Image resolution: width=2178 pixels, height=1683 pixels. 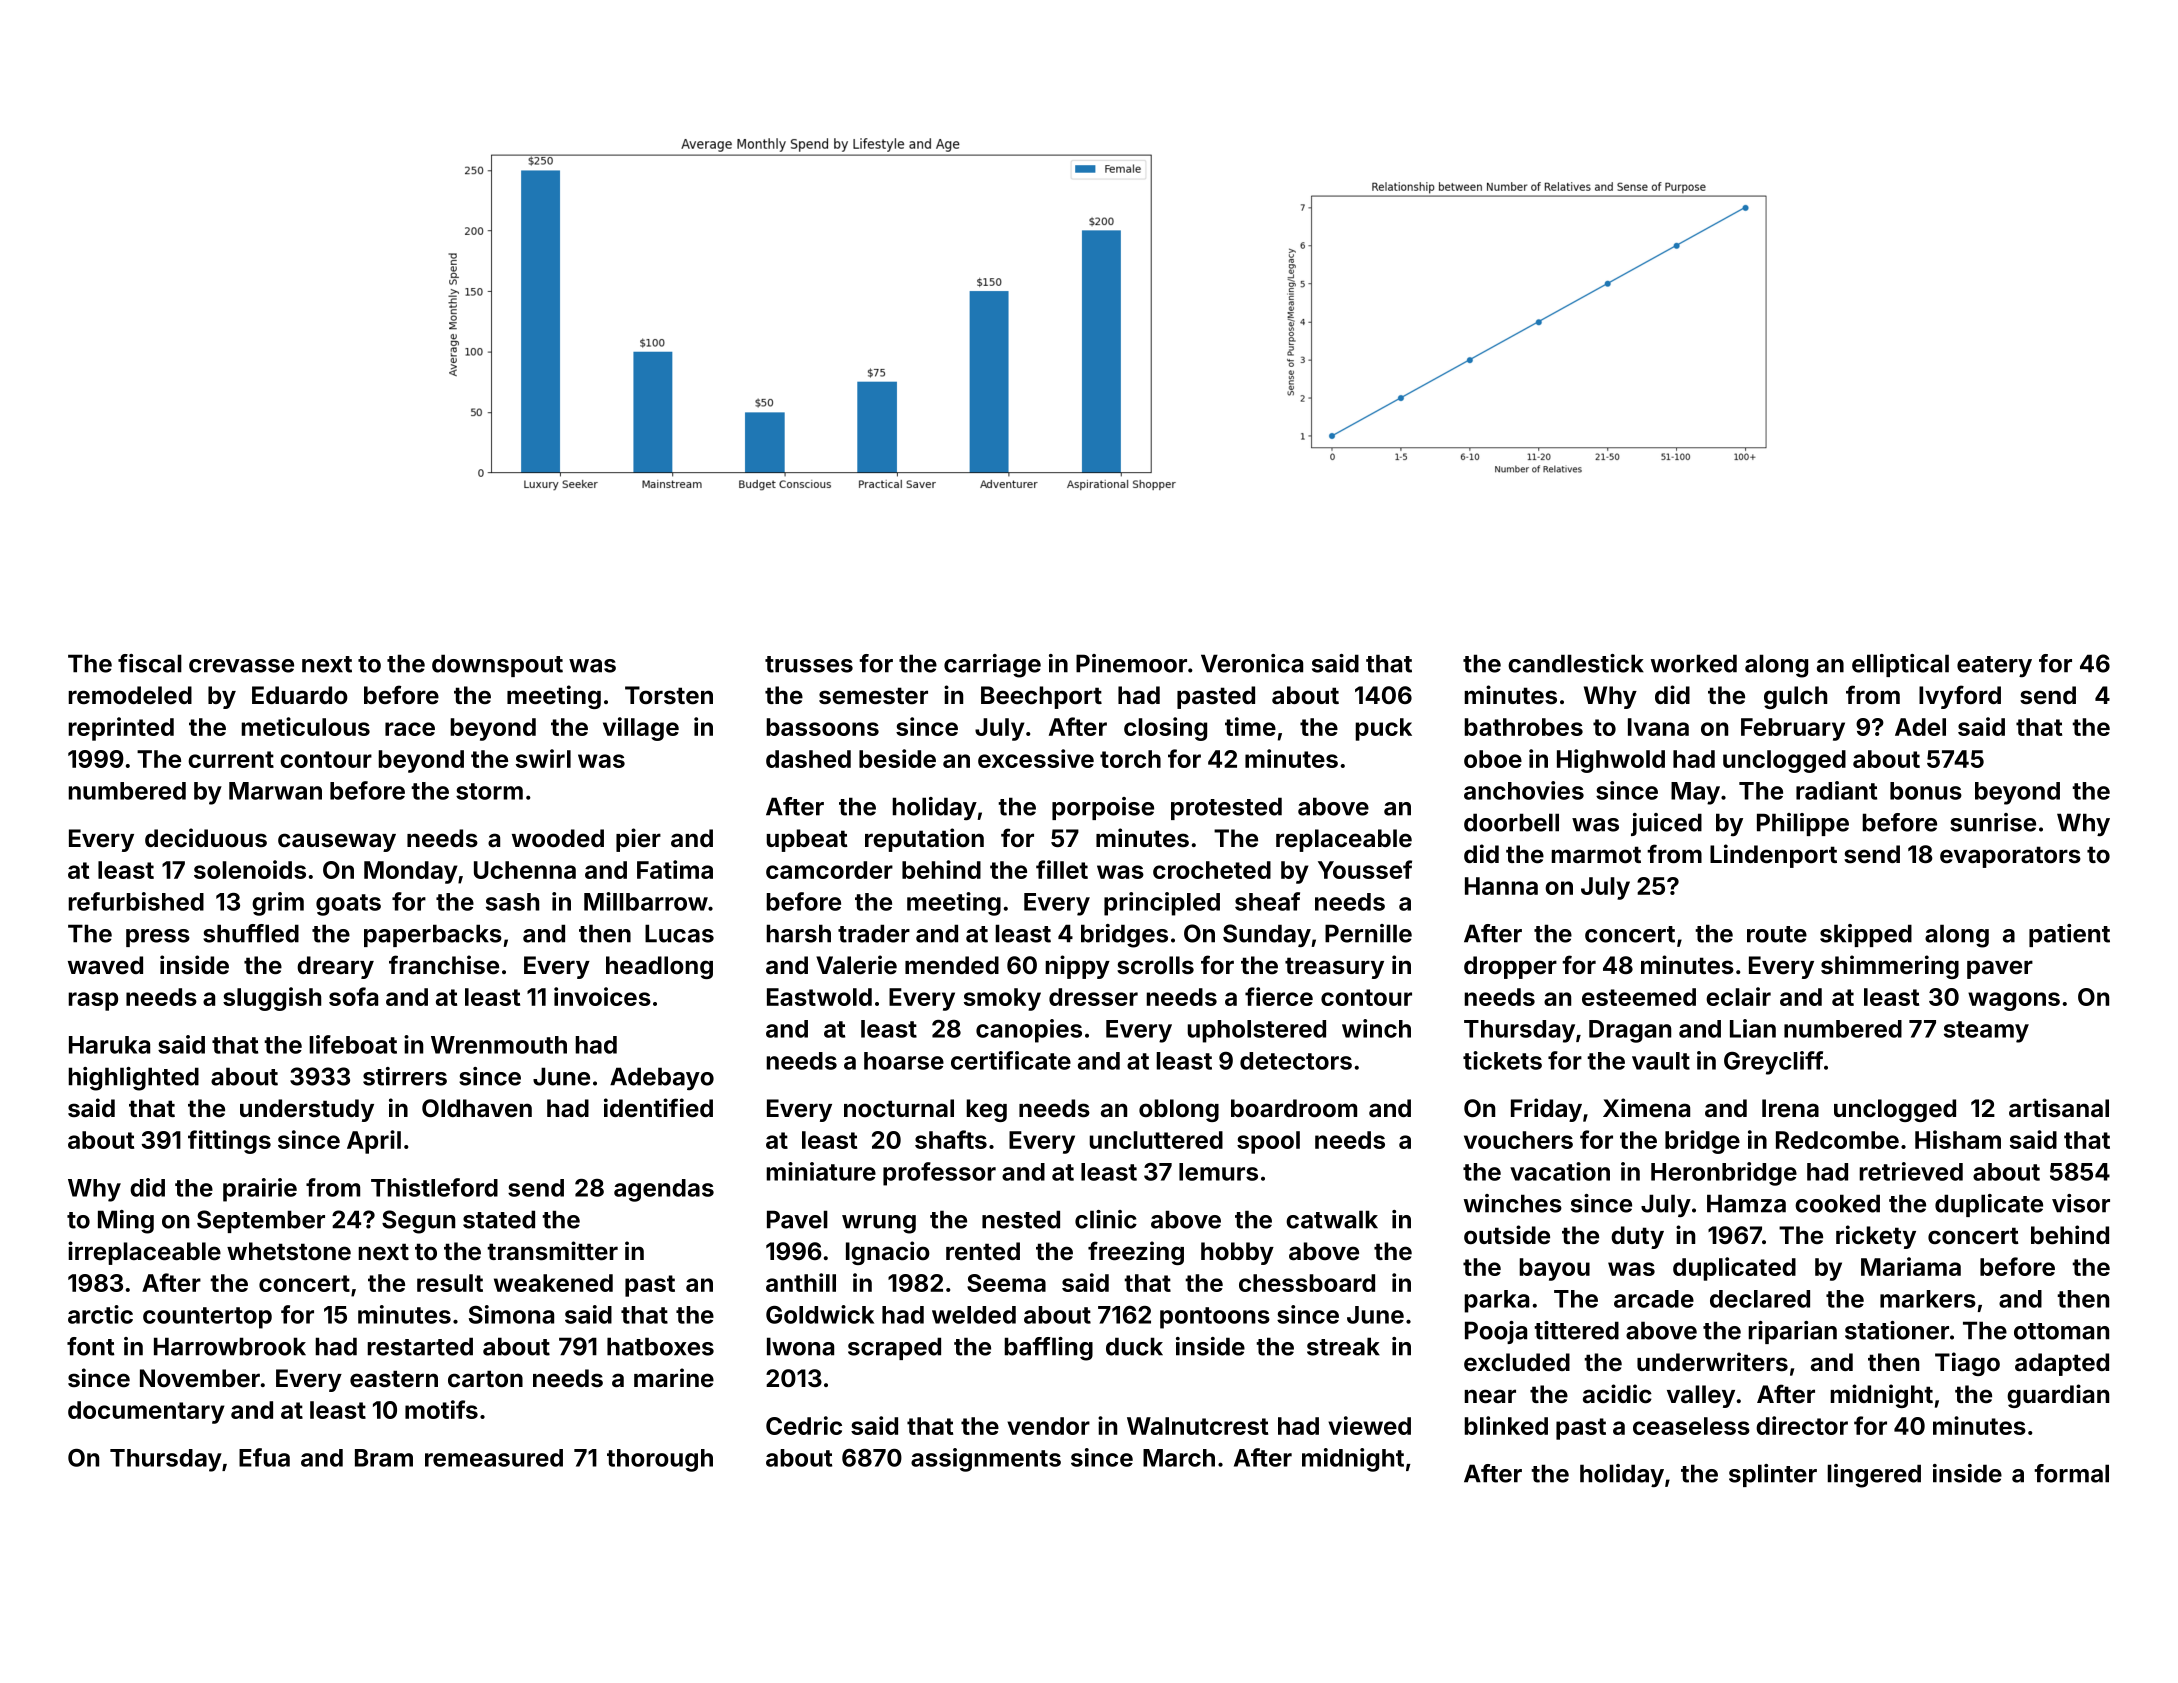 What do you see at coordinates (2010, 857) in the screenshot?
I see `evaporators` at bounding box center [2010, 857].
